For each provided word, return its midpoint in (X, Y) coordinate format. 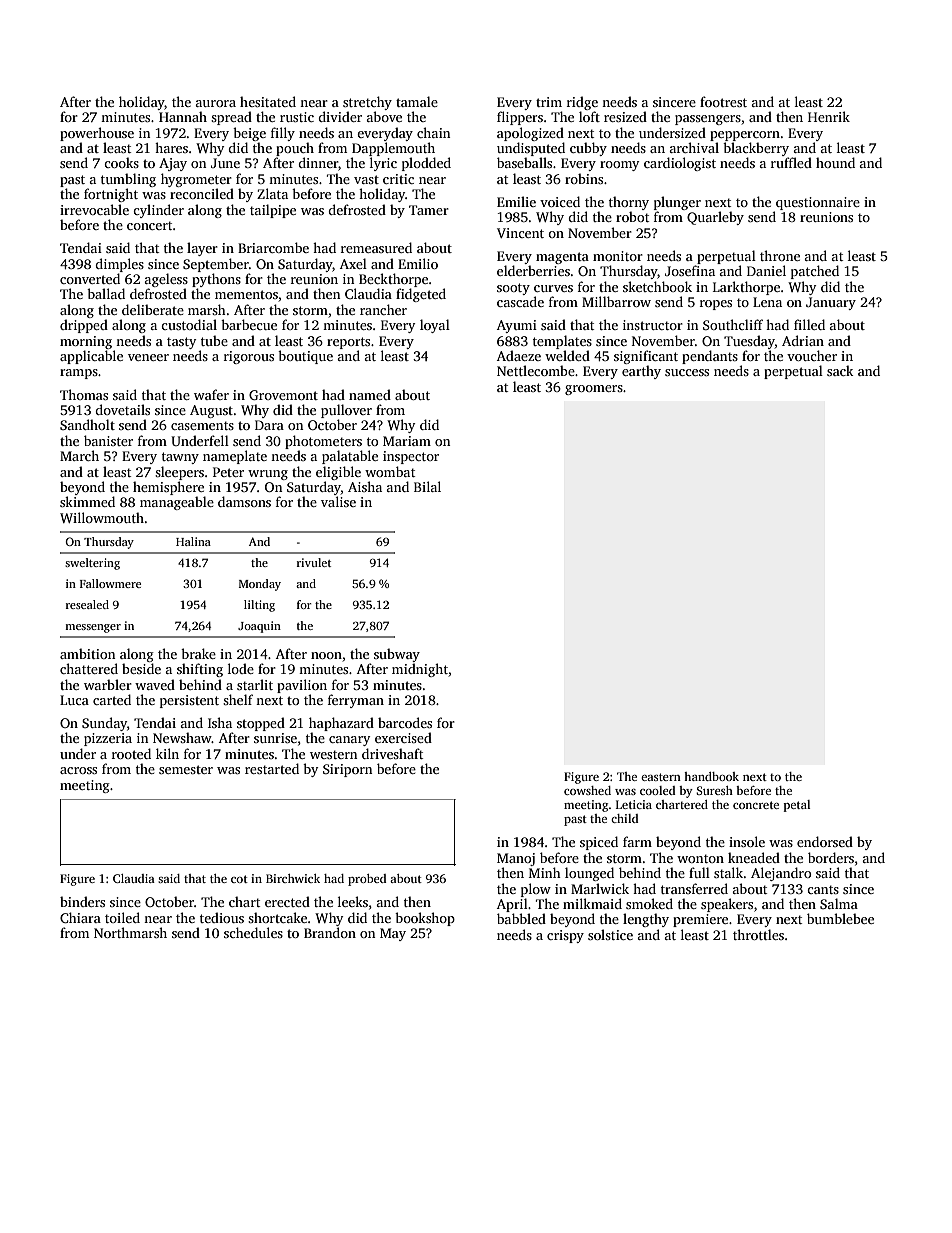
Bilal (427, 486)
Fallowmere (110, 583)
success (687, 372)
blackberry (756, 149)
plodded (426, 164)
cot (239, 879)
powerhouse (97, 134)
